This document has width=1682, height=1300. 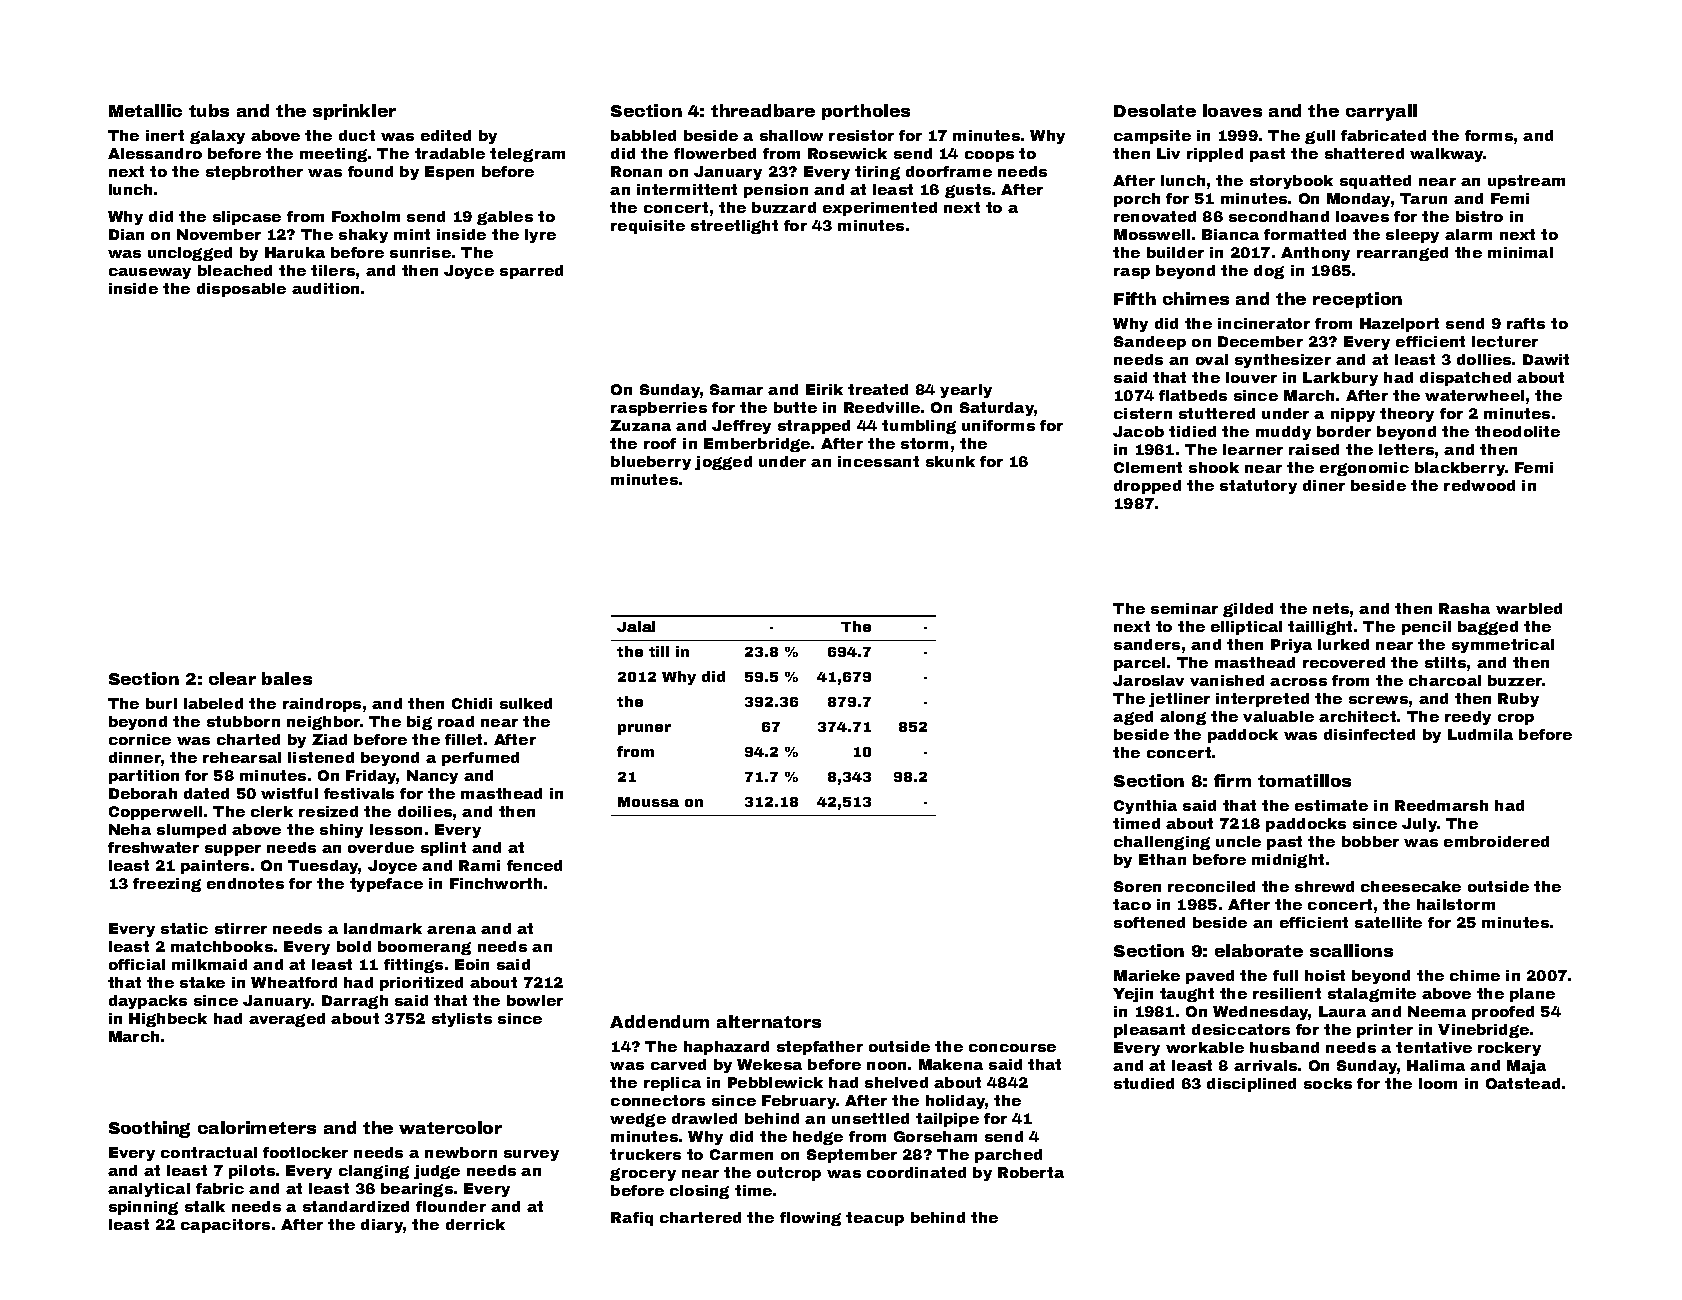 What do you see at coordinates (1184, 608) in the document?
I see `seminar` at bounding box center [1184, 608].
